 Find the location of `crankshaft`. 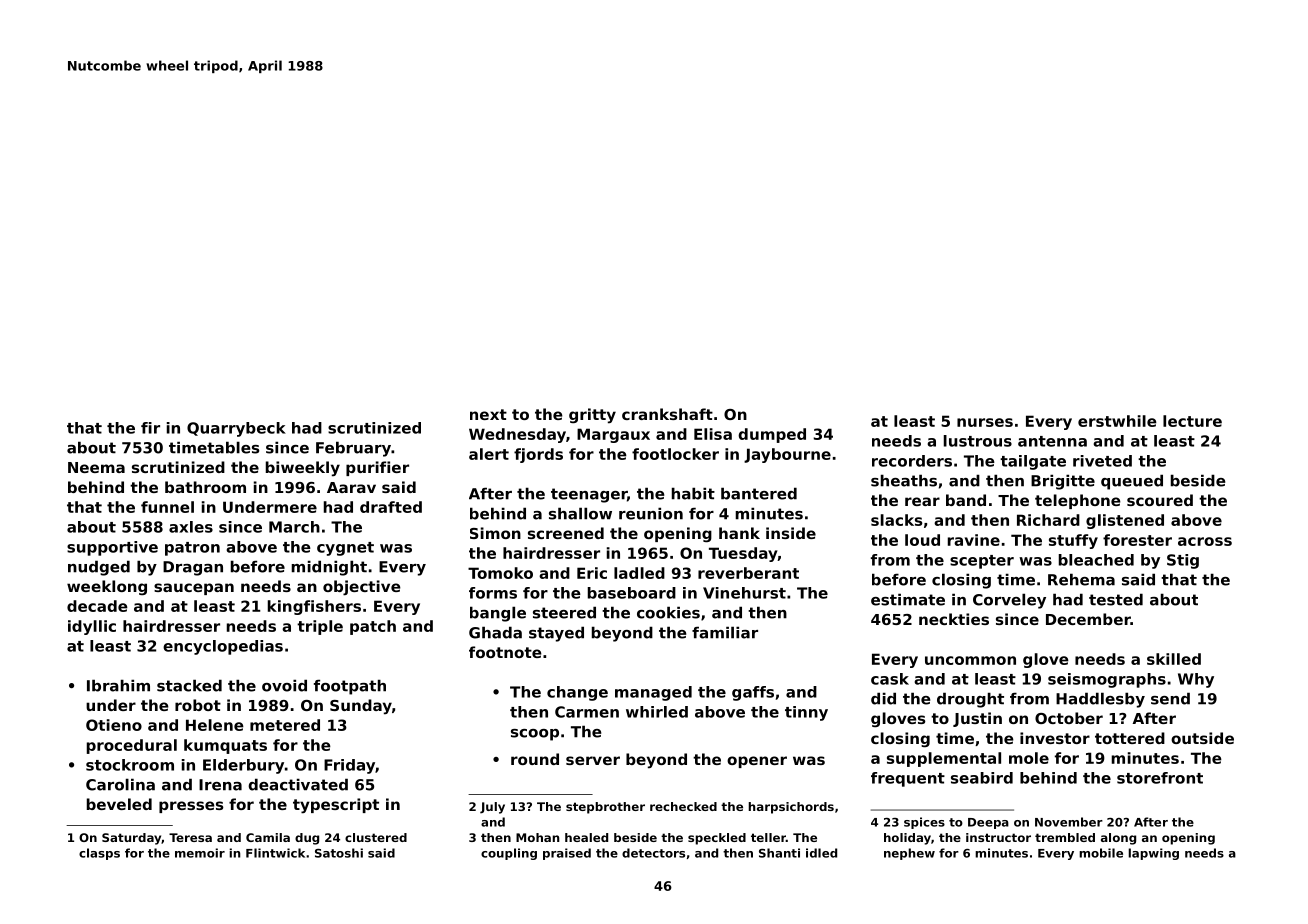

crankshaft is located at coordinates (667, 414).
